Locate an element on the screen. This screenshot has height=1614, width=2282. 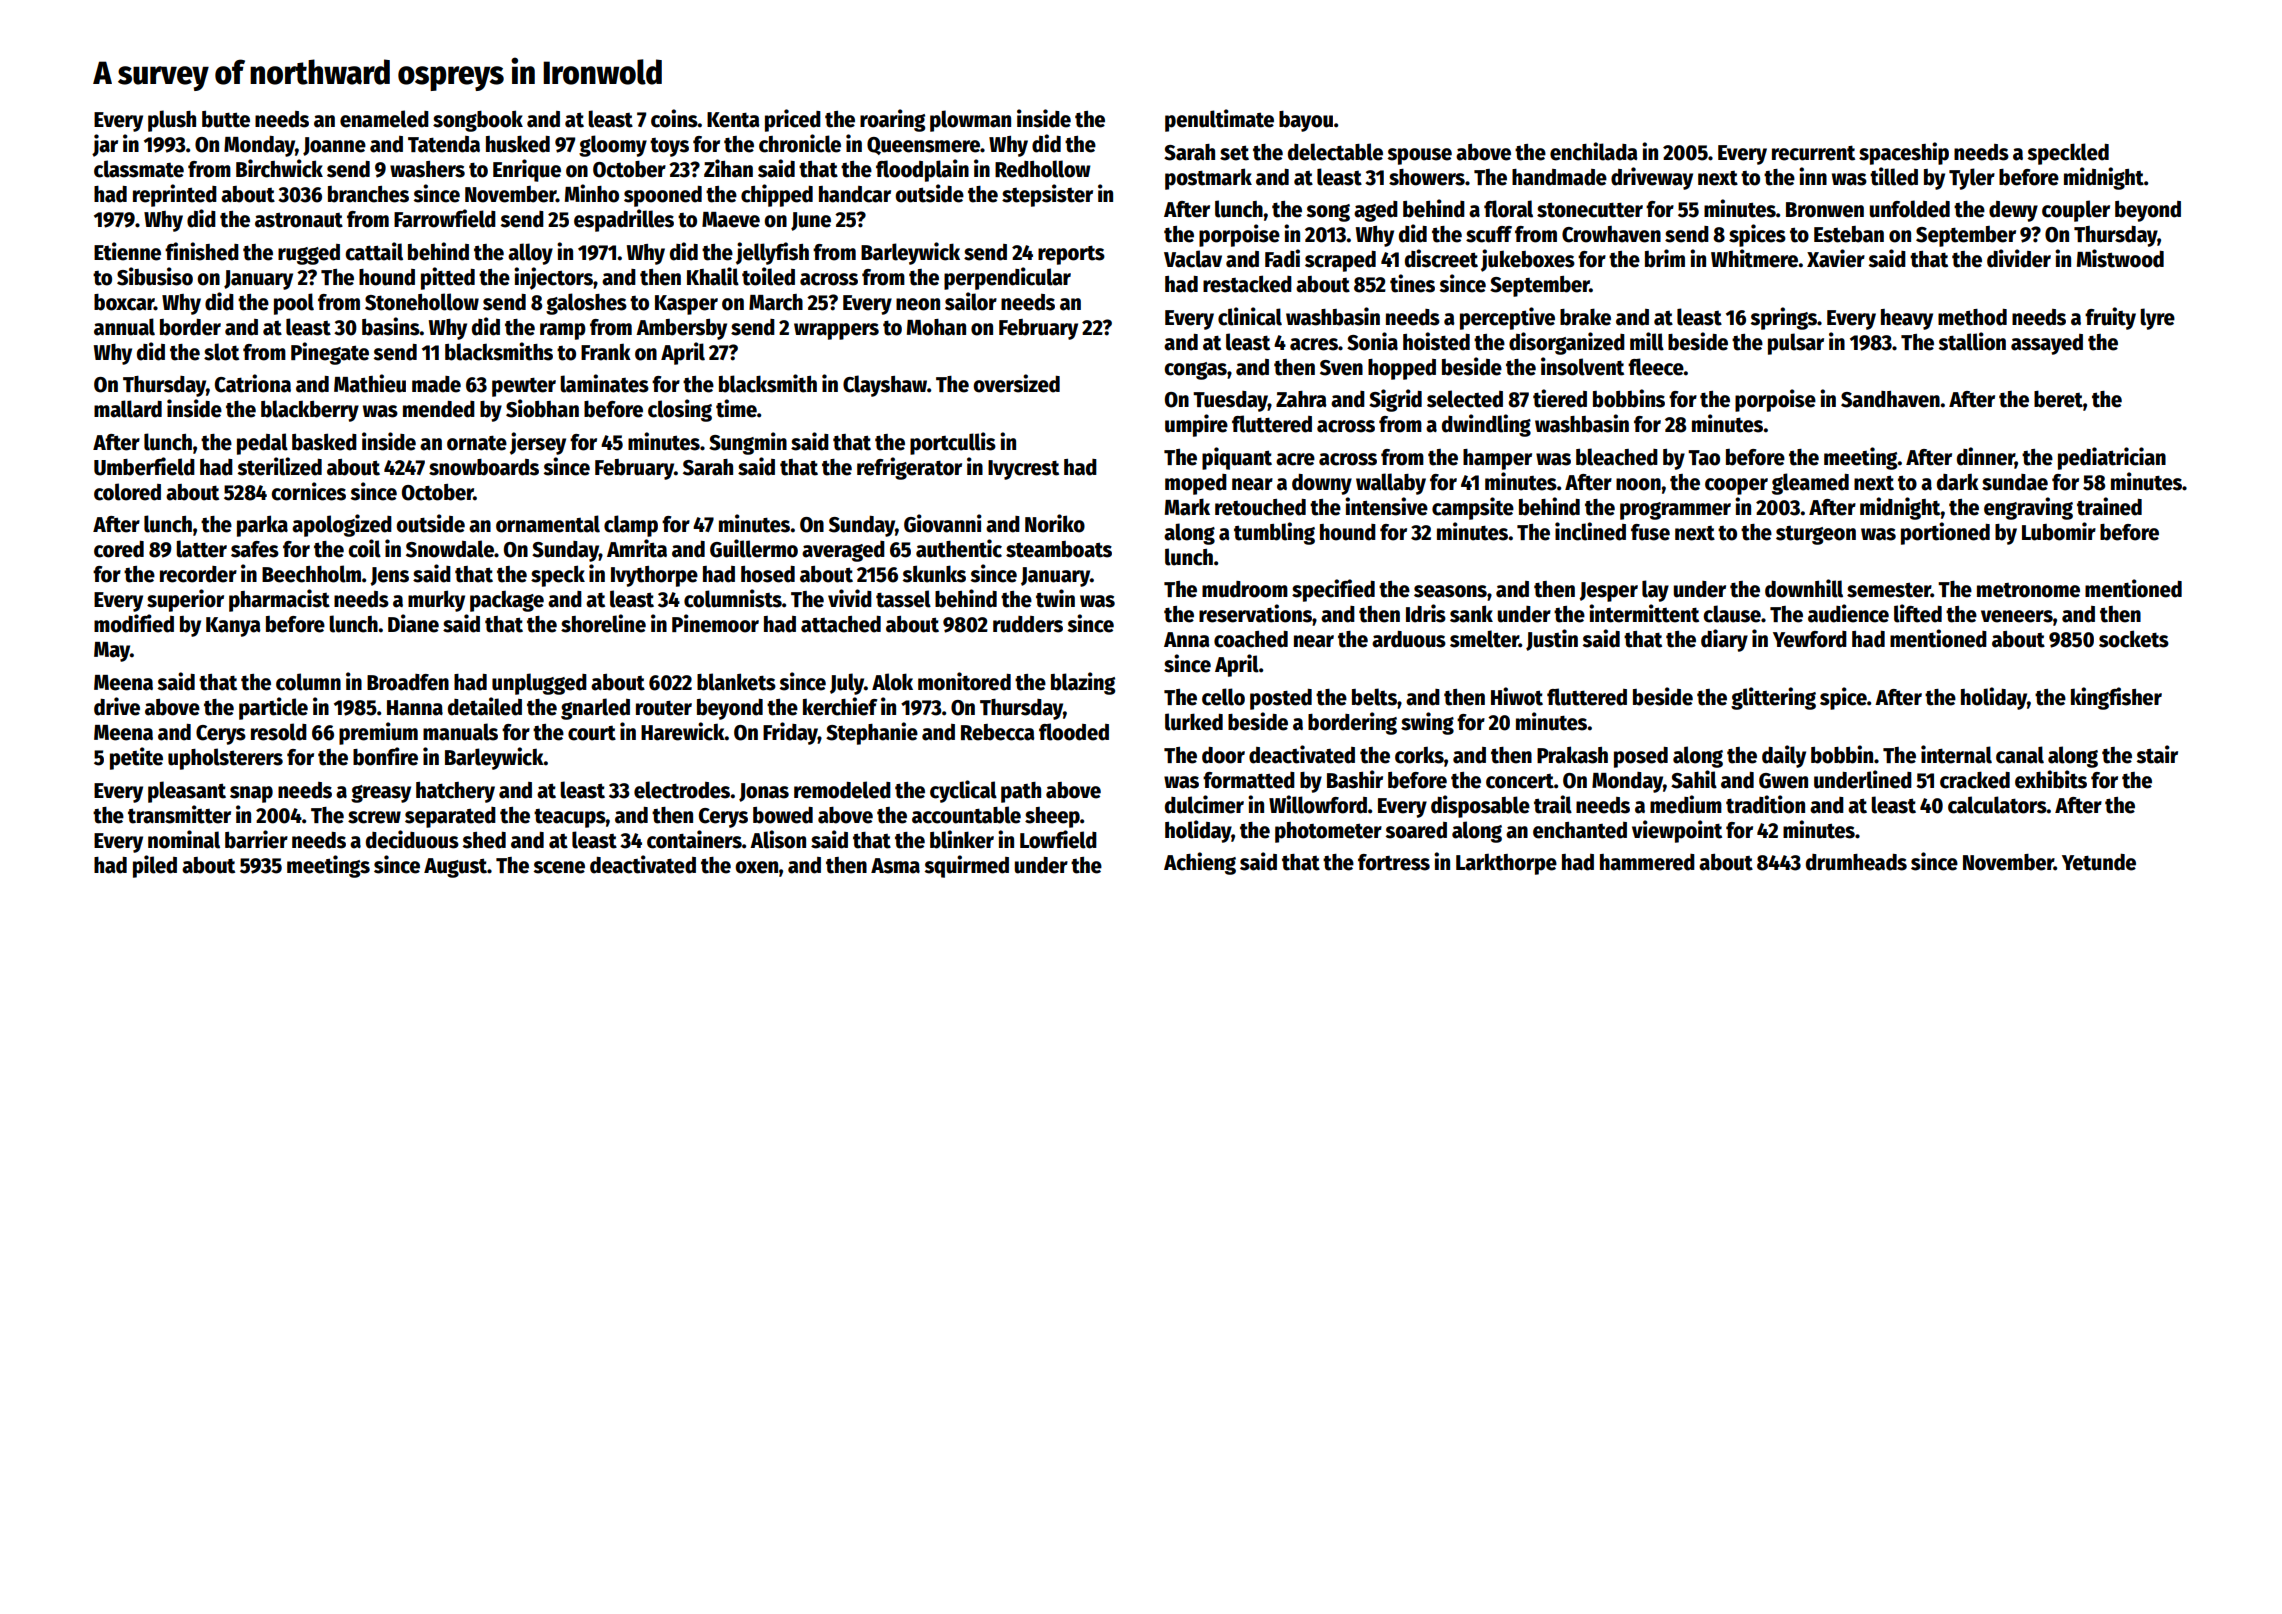
mallard is located at coordinates (128, 409).
